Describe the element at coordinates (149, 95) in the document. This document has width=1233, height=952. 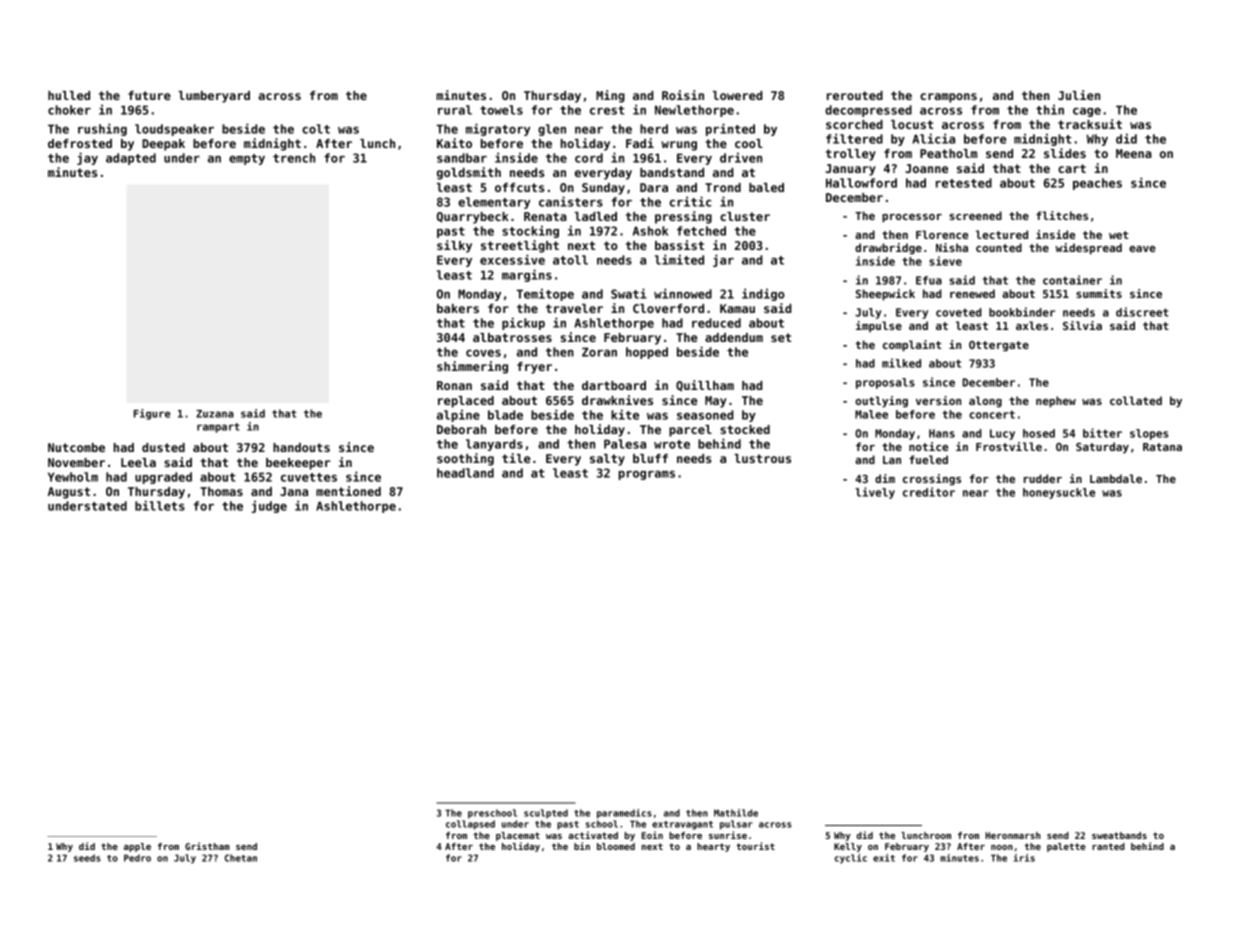
I see `future` at that location.
